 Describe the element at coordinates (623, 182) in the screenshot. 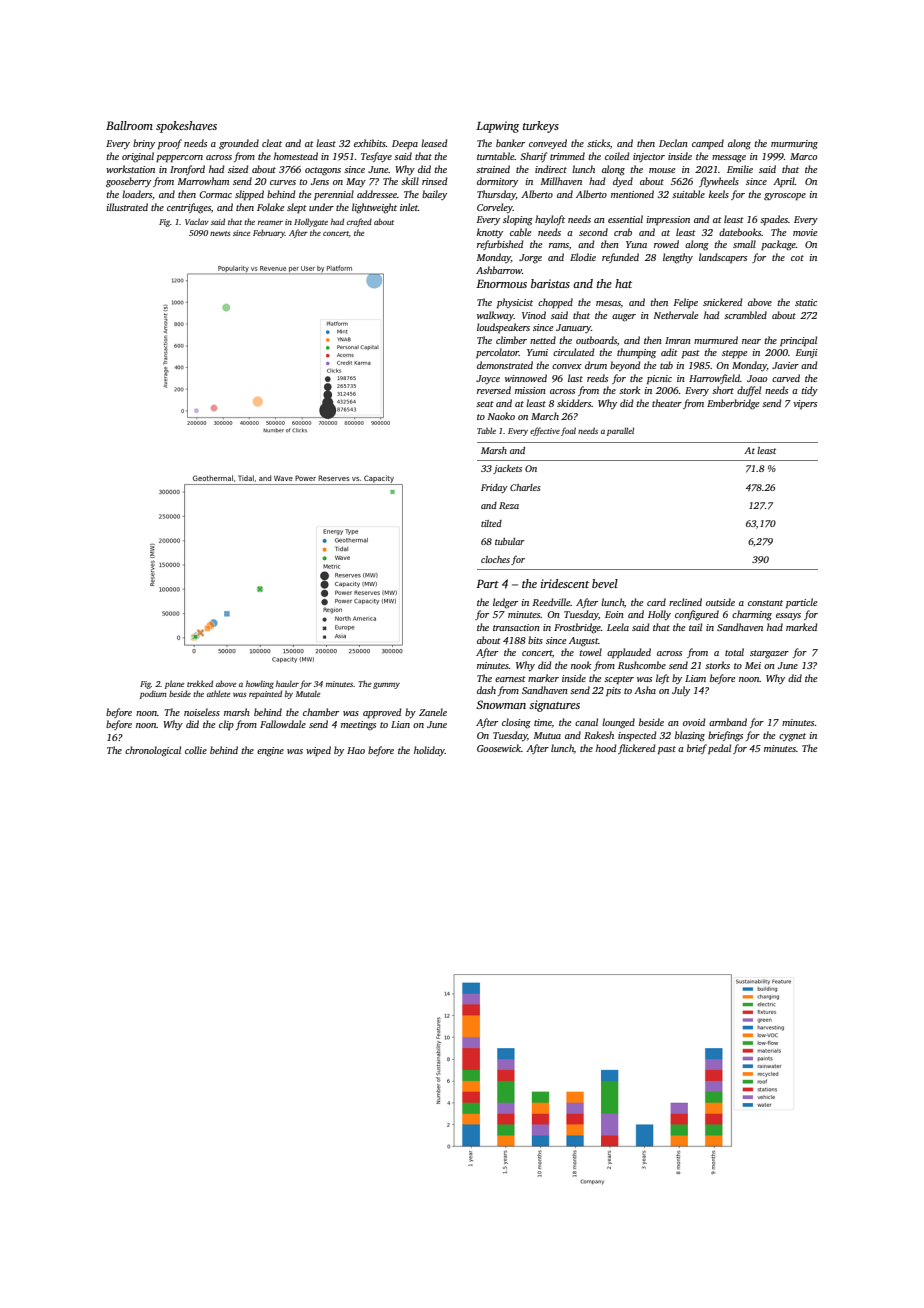

I see `dyed` at that location.
